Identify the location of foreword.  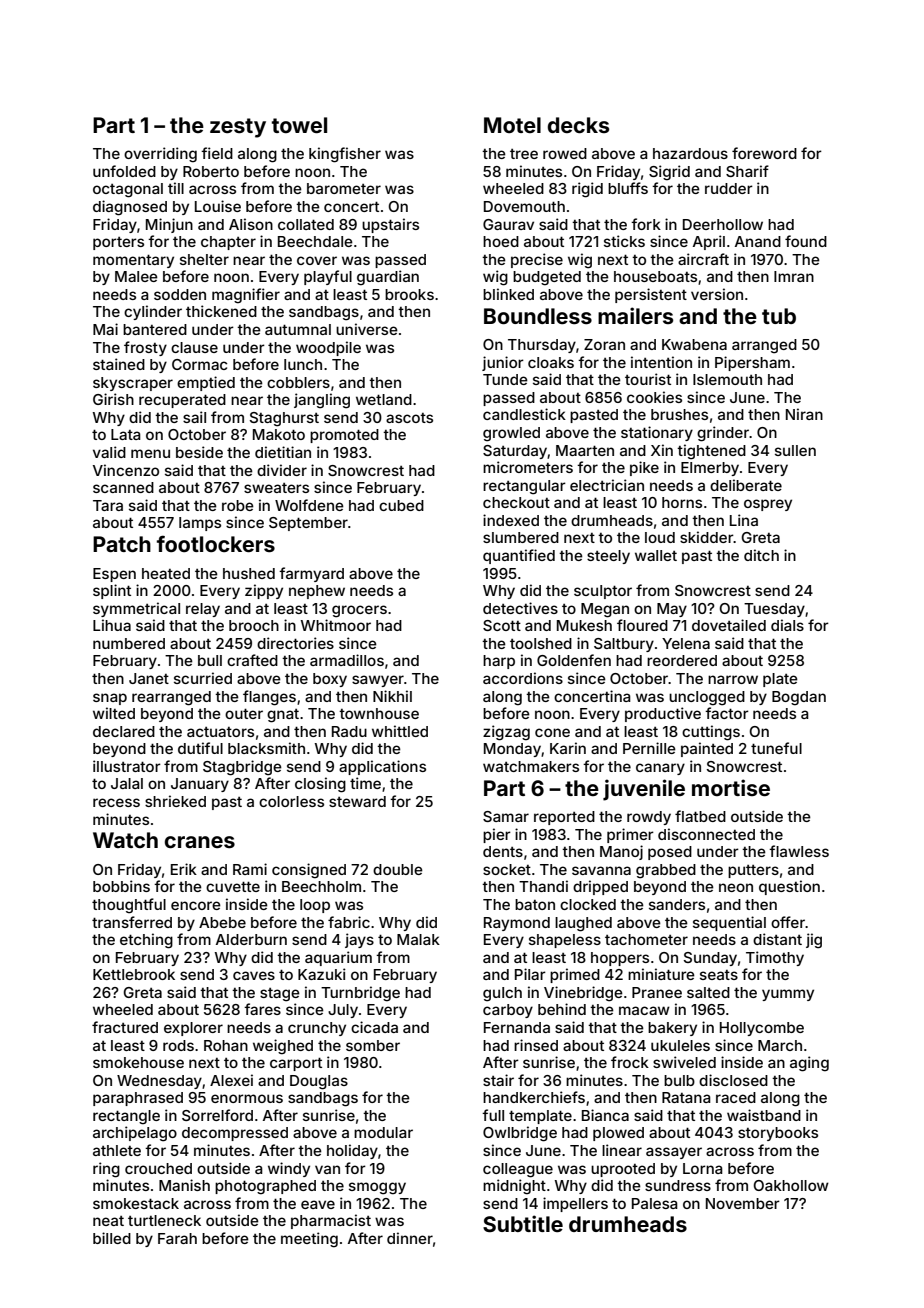
(764, 153).
